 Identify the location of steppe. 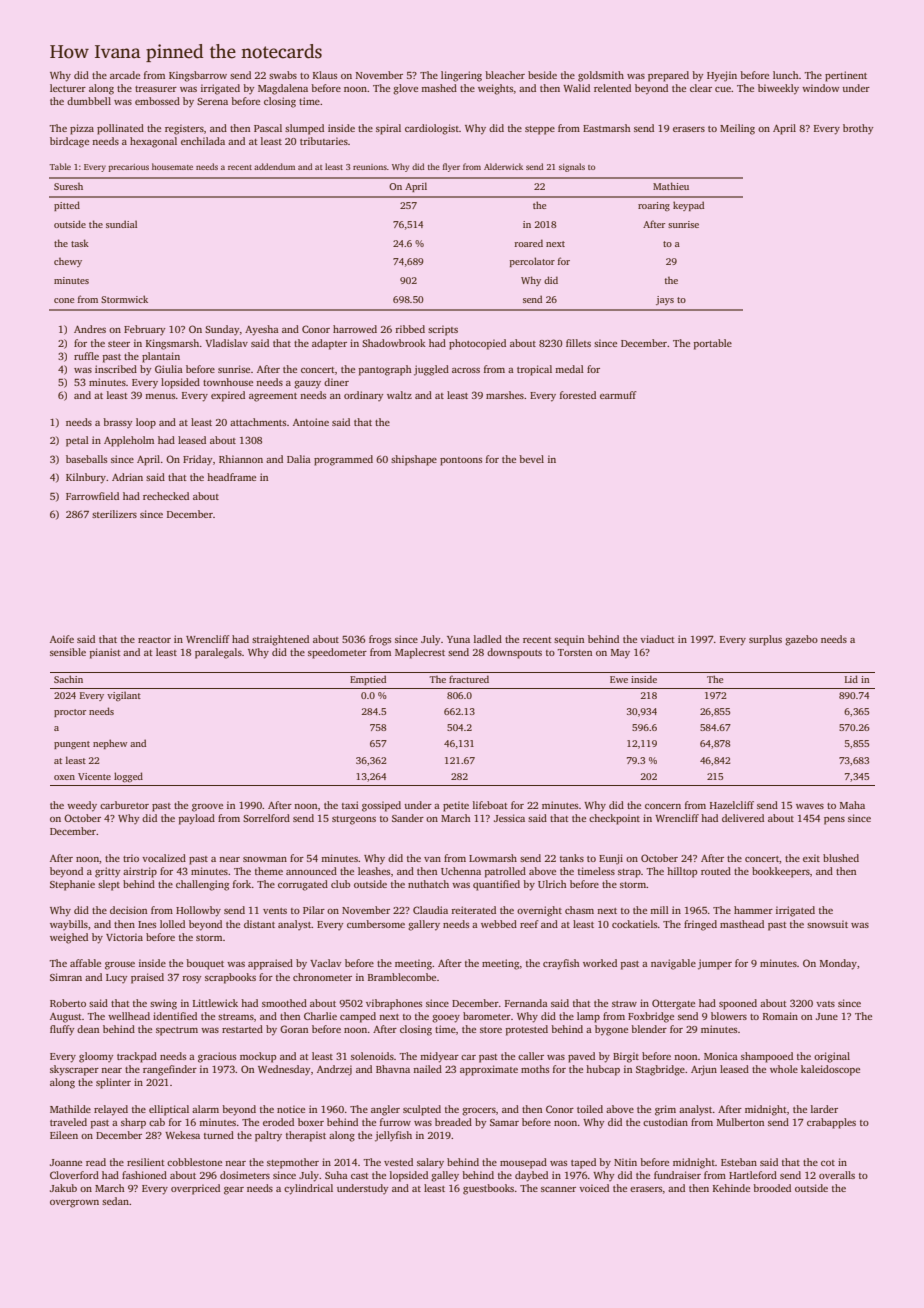
(540, 130).
